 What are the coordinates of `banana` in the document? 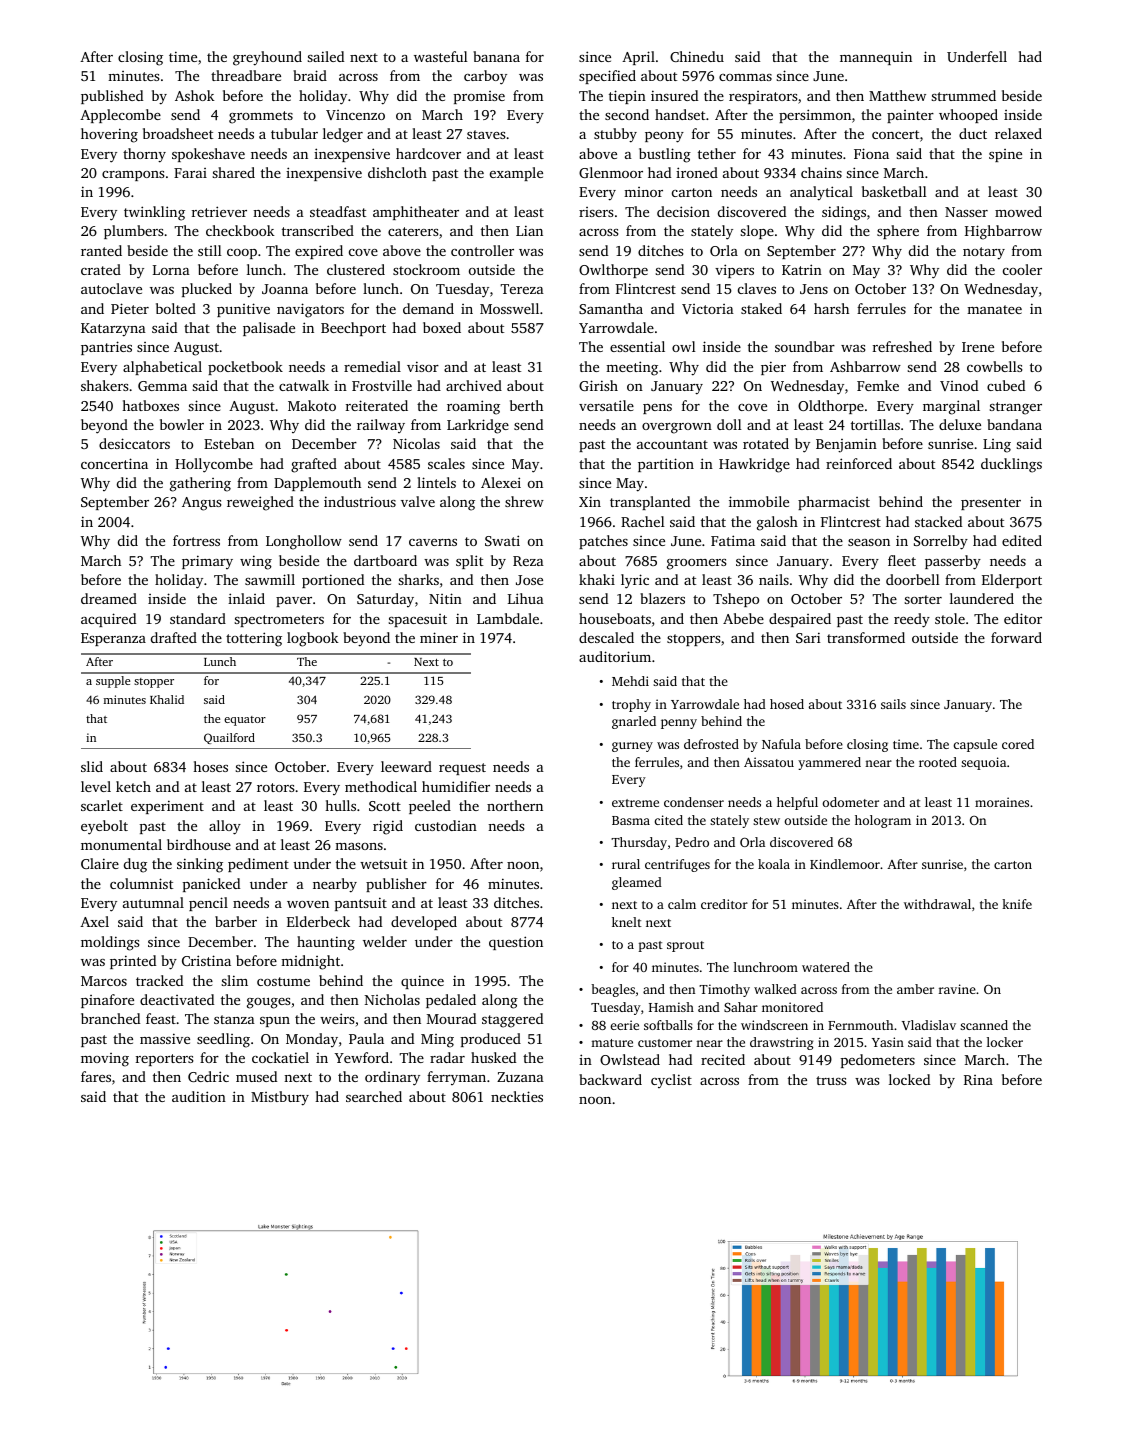 It's located at (496, 56).
